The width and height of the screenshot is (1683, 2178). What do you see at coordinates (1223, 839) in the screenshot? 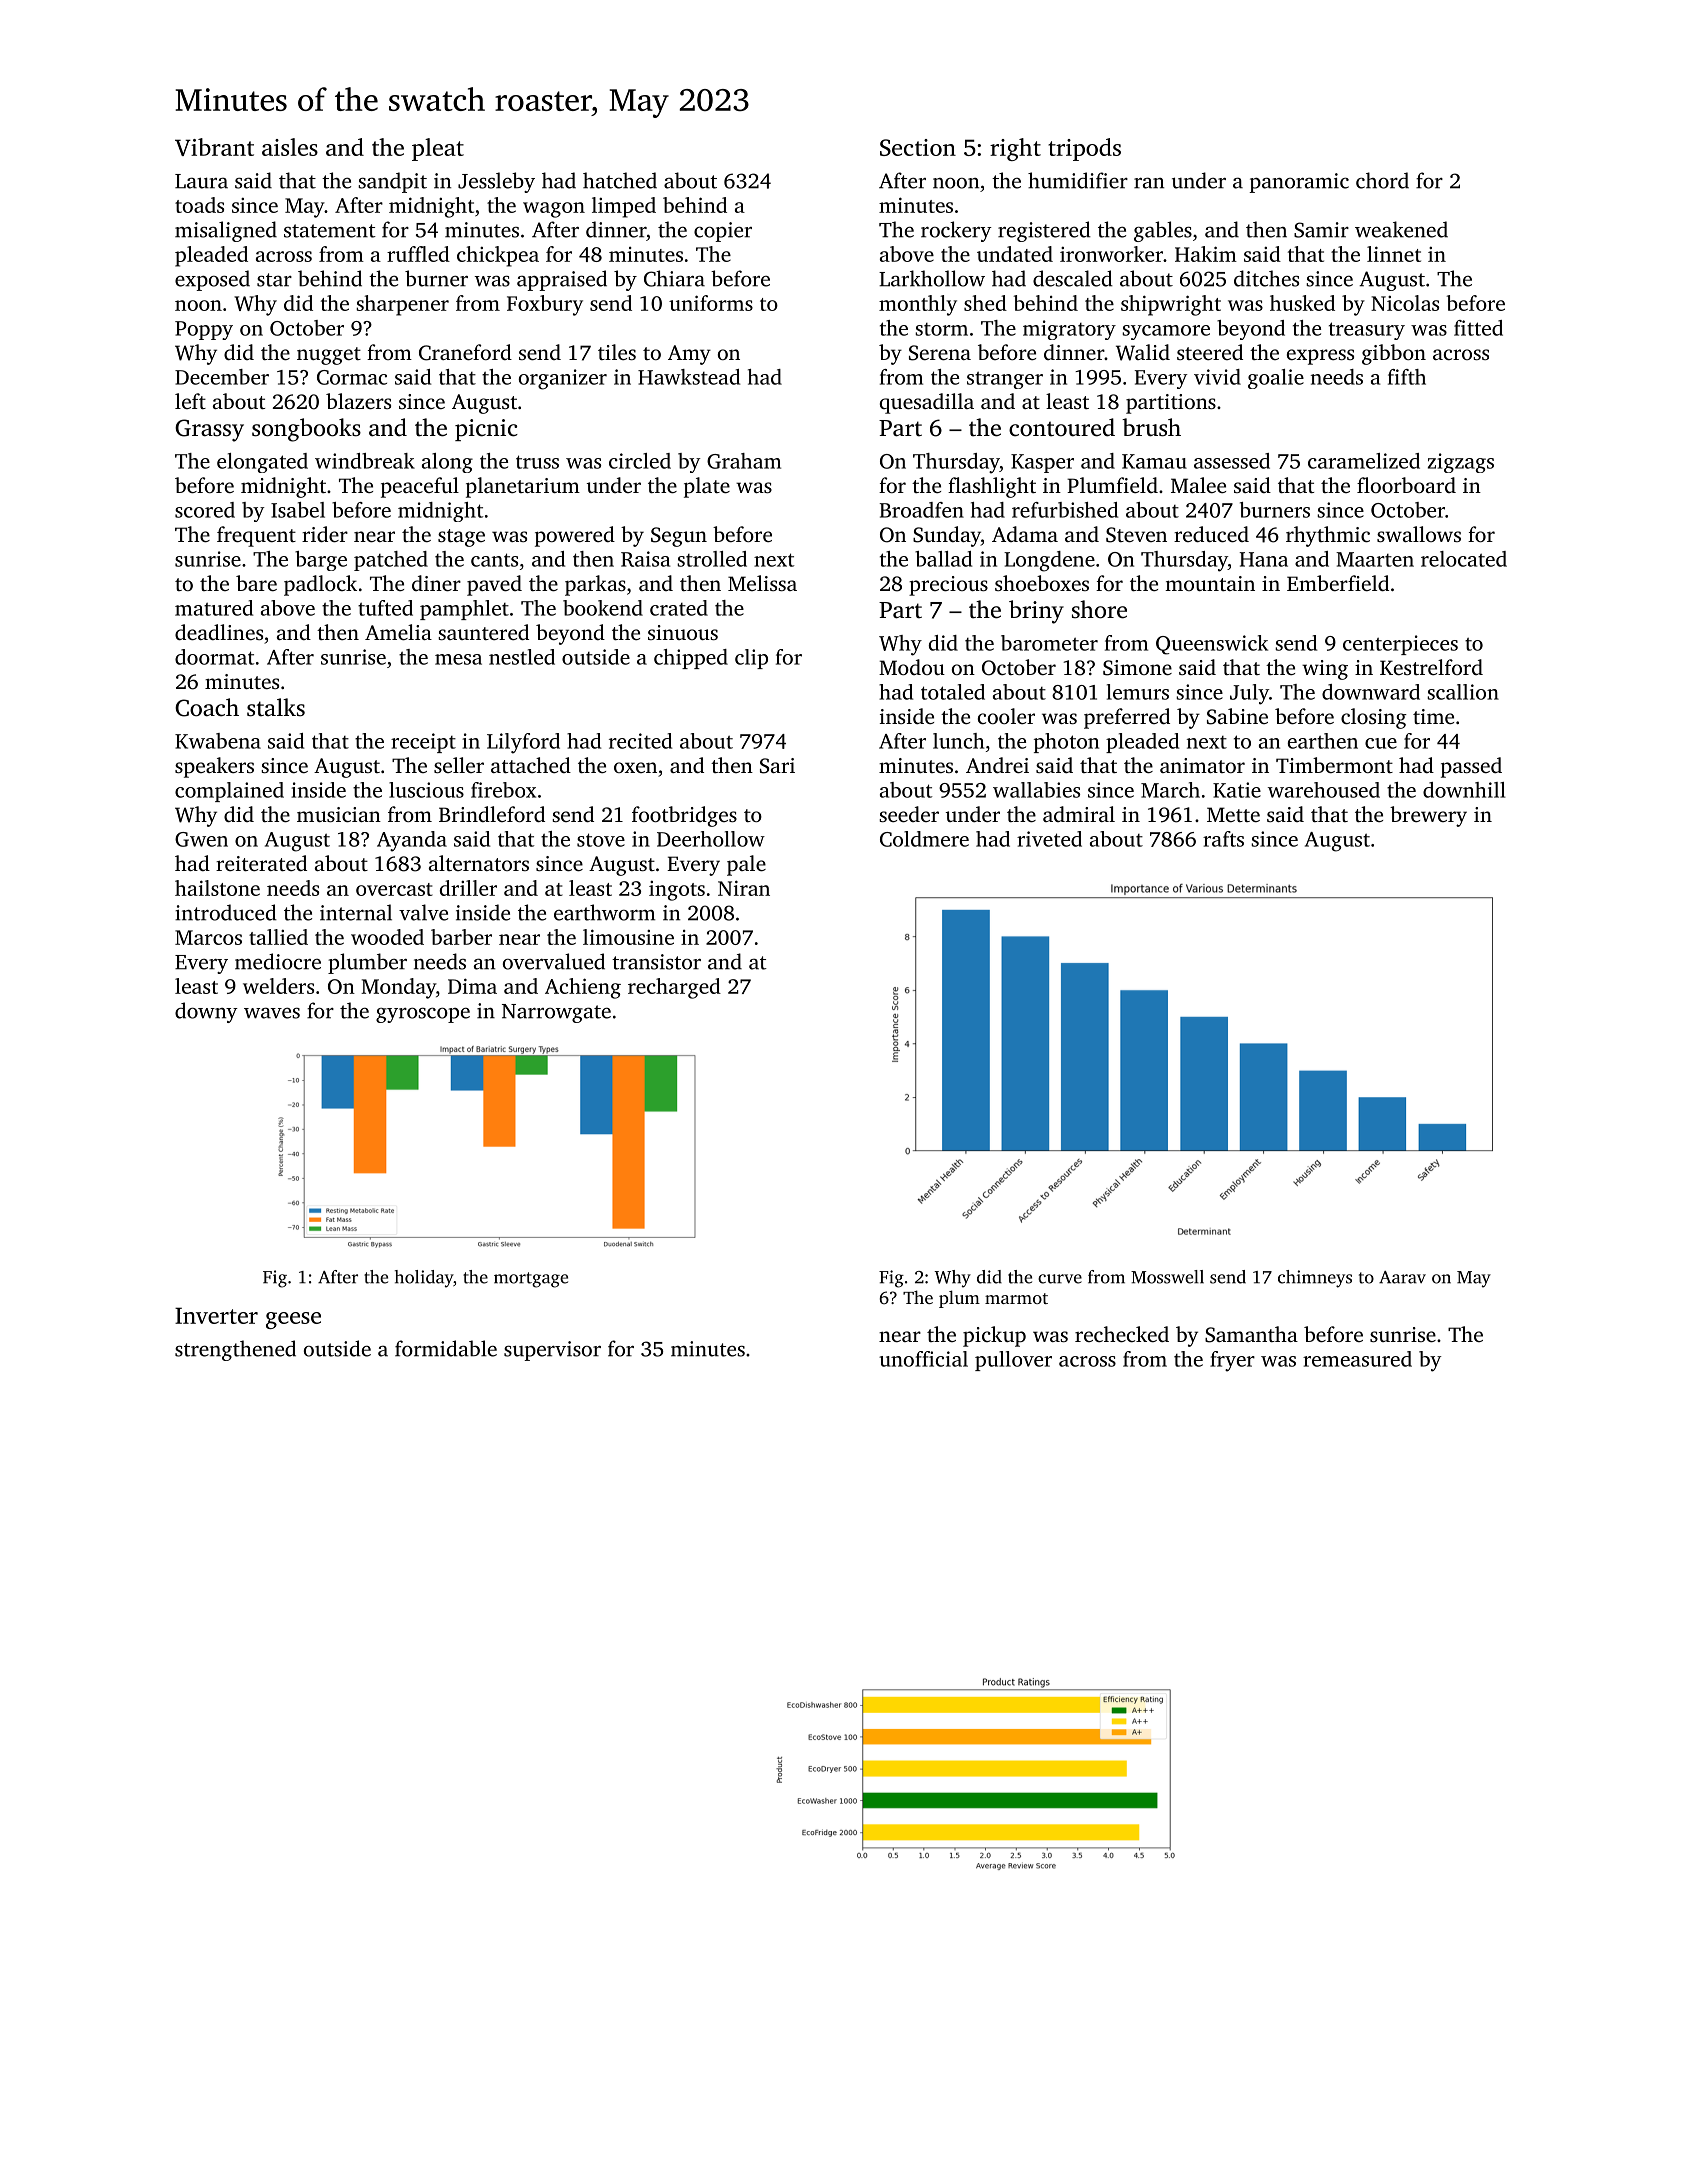
I see `rafts` at bounding box center [1223, 839].
